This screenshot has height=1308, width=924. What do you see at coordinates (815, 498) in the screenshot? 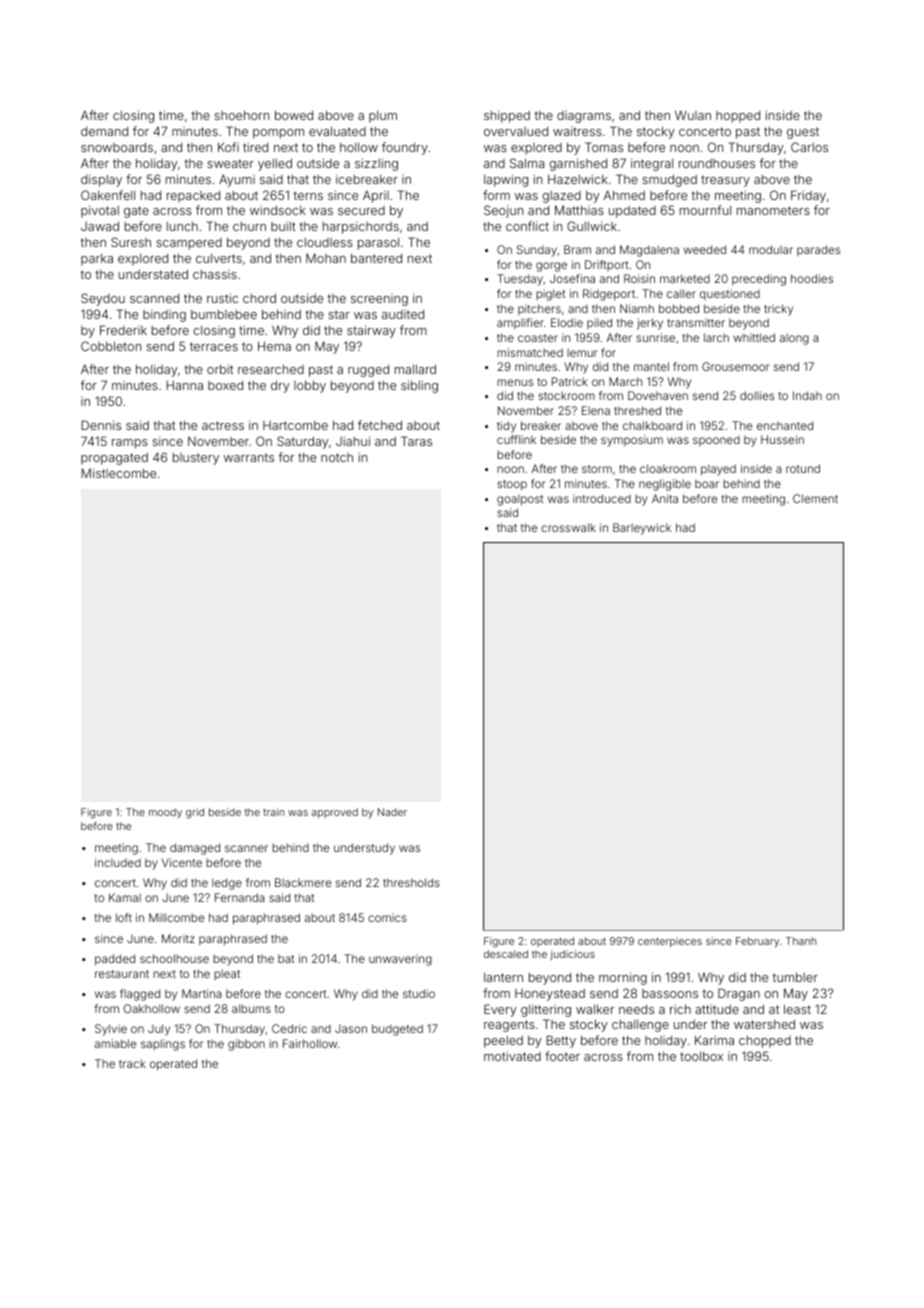
I see `Clement` at bounding box center [815, 498].
